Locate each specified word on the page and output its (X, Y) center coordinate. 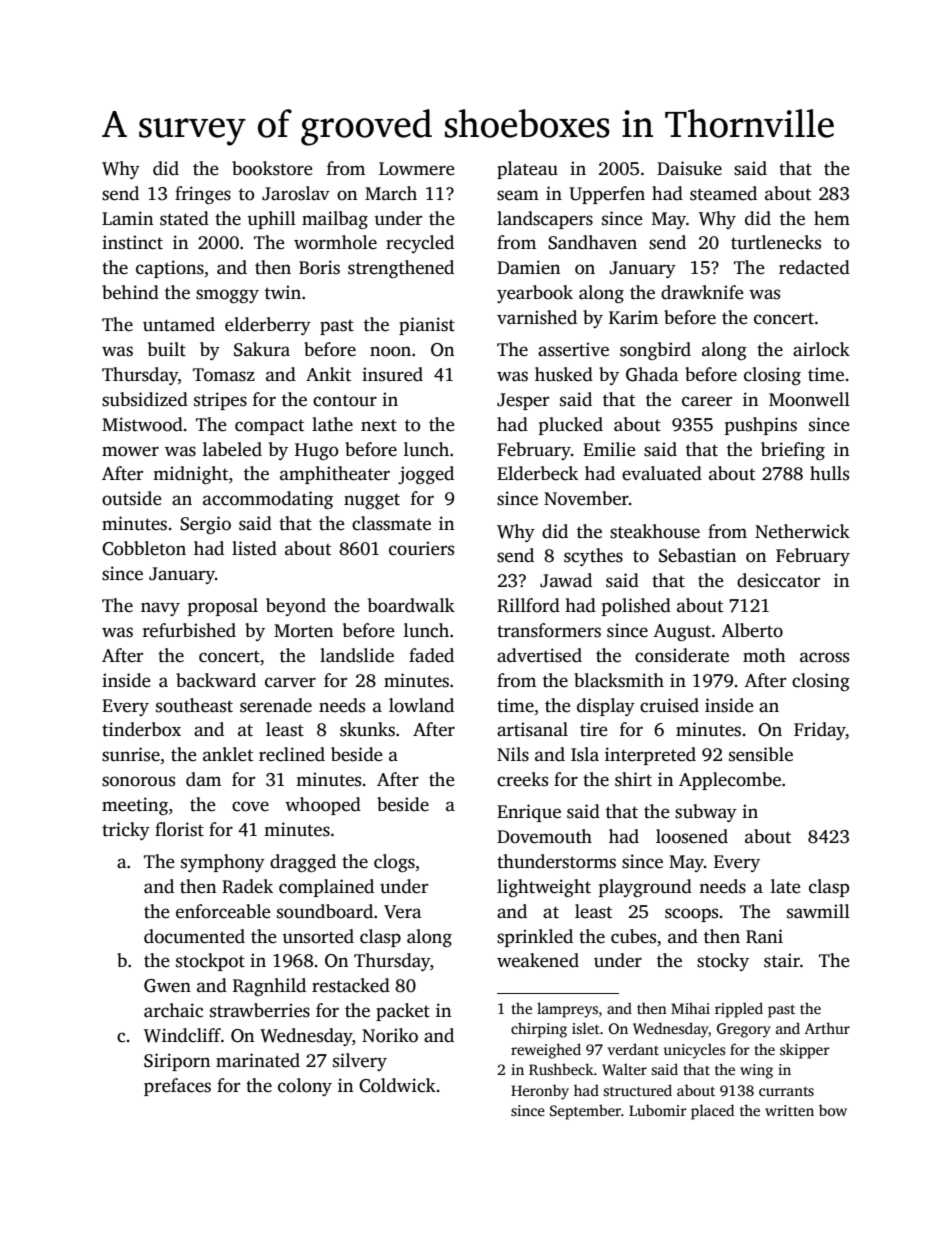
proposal (223, 607)
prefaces (177, 1087)
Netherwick (802, 531)
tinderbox (141, 729)
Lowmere (417, 169)
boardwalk (411, 605)
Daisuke (689, 168)
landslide (357, 655)
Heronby (540, 1092)
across (824, 657)
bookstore (272, 168)
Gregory (744, 1030)
